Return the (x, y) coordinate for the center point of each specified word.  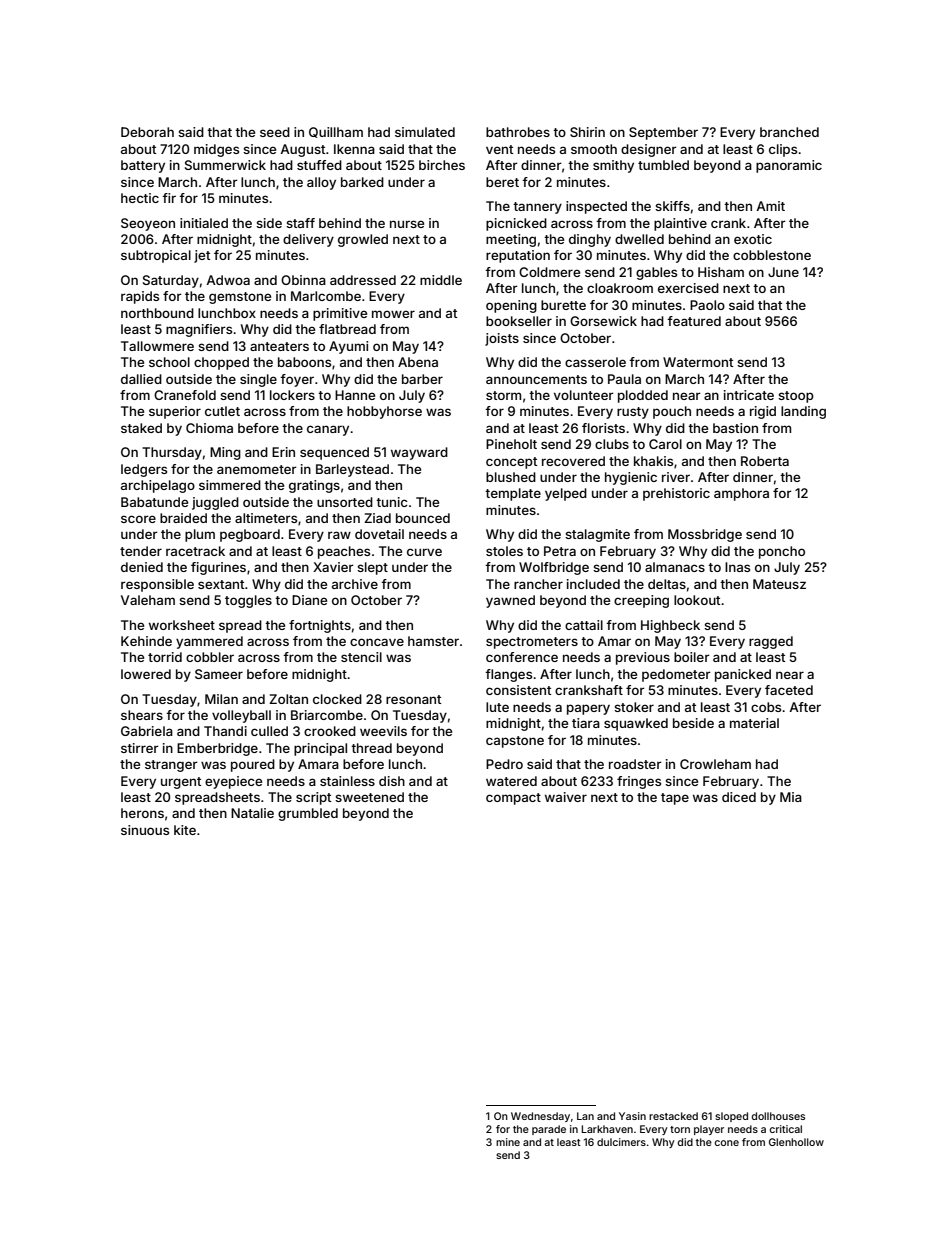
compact (513, 799)
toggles (248, 601)
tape (675, 799)
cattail (584, 625)
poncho (782, 552)
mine (508, 1142)
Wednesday (540, 1117)
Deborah (147, 132)
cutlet (222, 411)
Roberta (765, 461)
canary (328, 430)
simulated (425, 132)
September (663, 133)
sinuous (145, 830)
